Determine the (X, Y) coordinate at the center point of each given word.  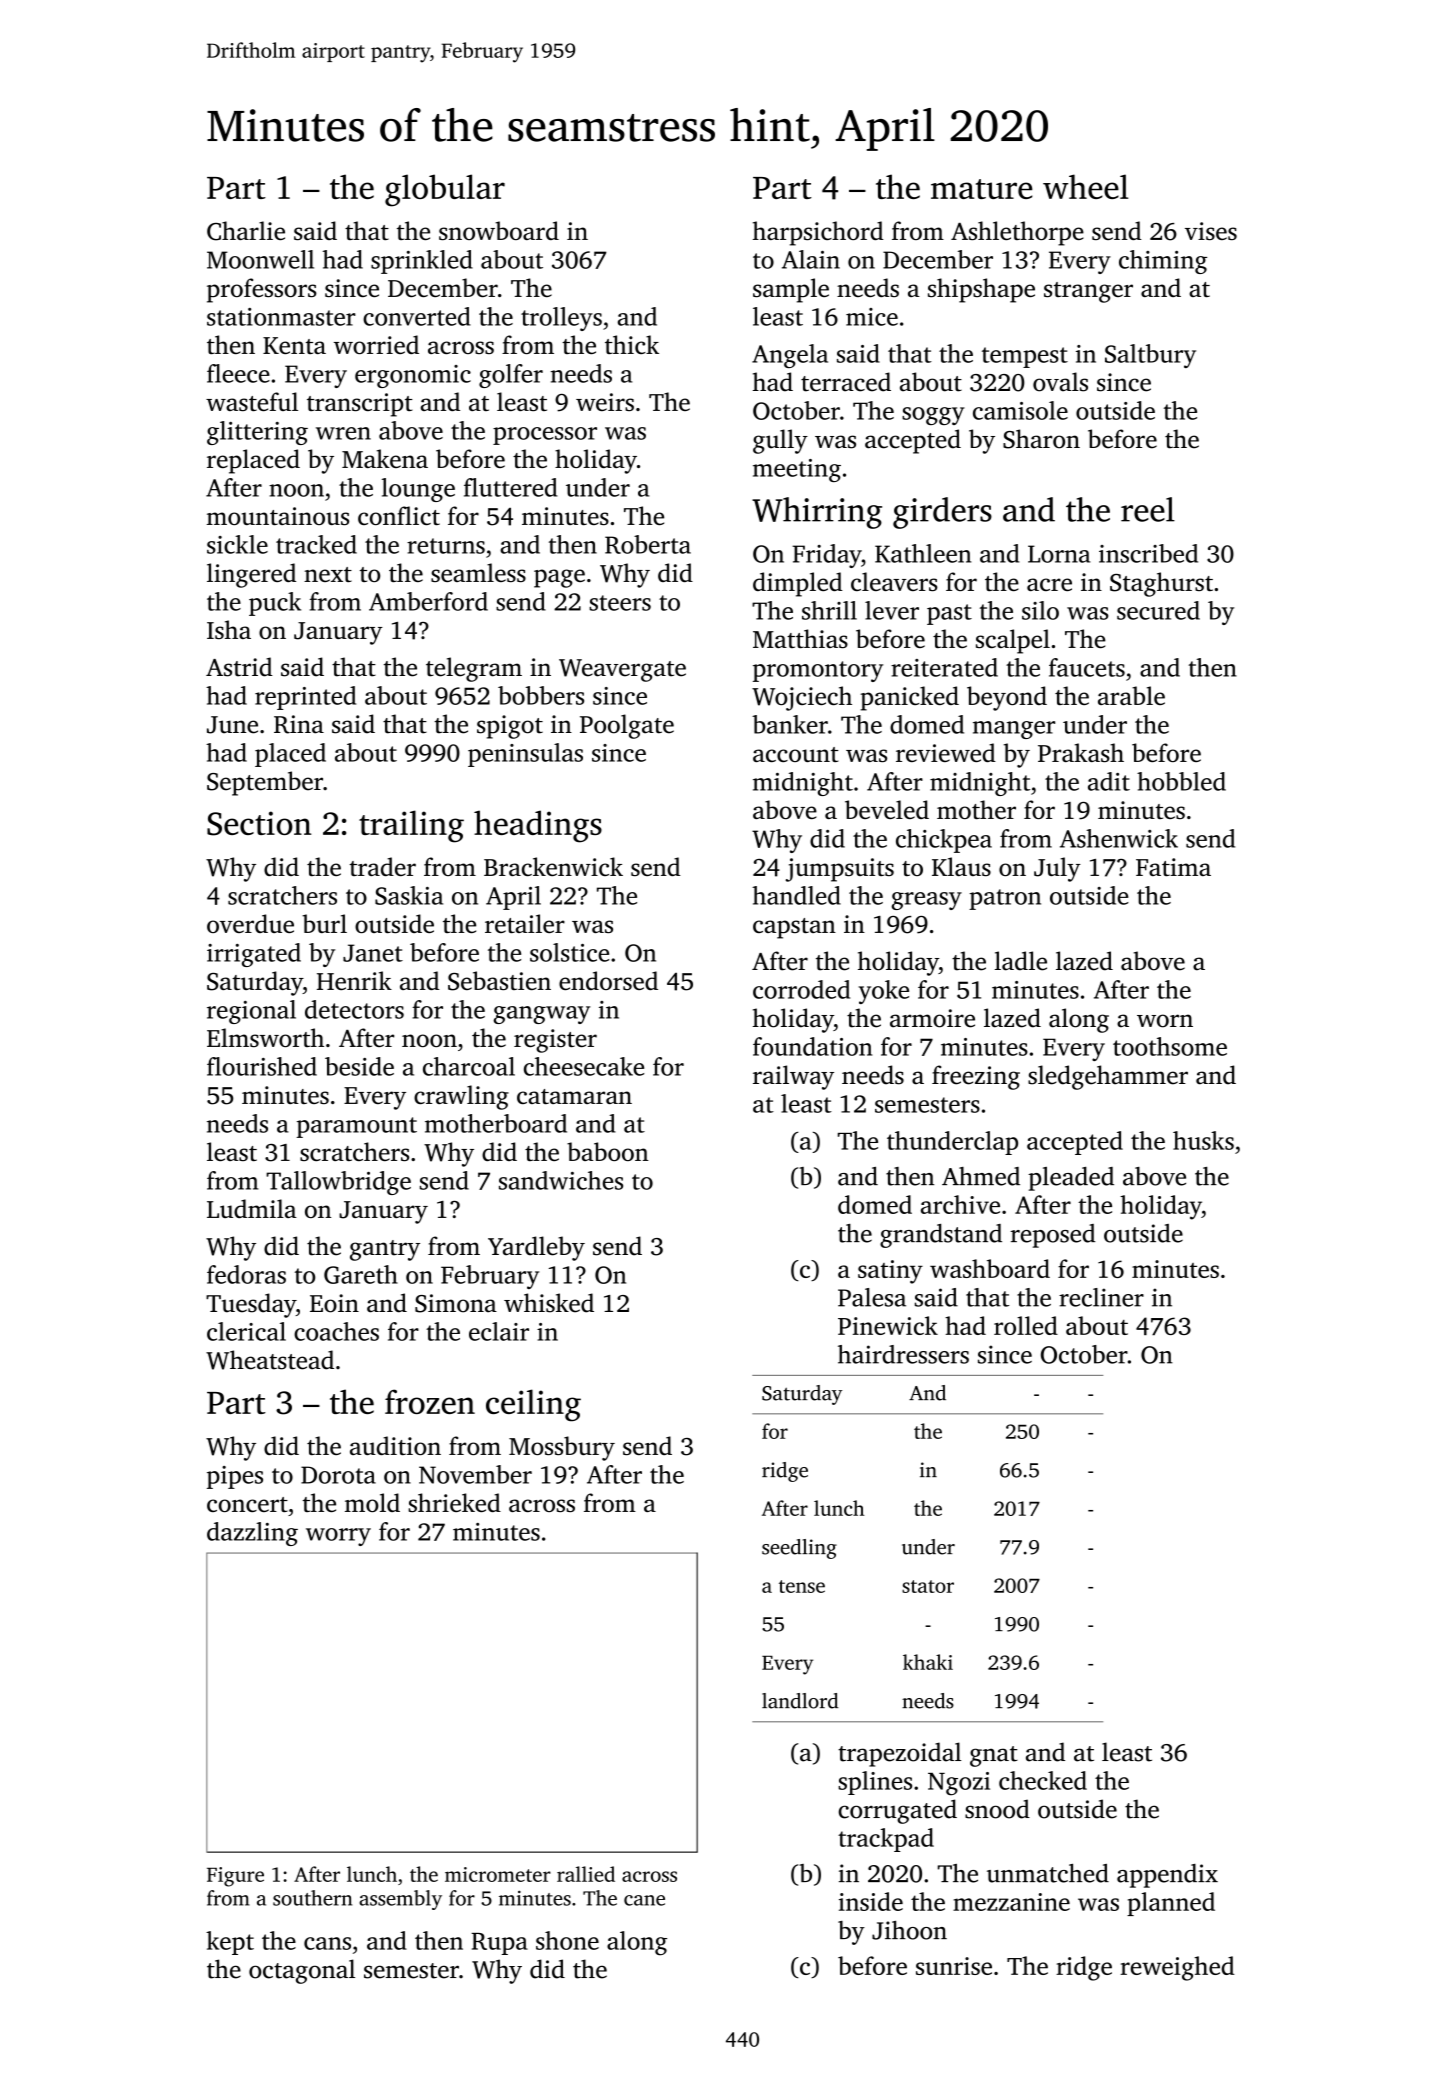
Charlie (246, 231)
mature (982, 189)
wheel (1085, 186)
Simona (456, 1303)
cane (644, 1900)
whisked (549, 1303)
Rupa (499, 1944)
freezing (976, 1077)
